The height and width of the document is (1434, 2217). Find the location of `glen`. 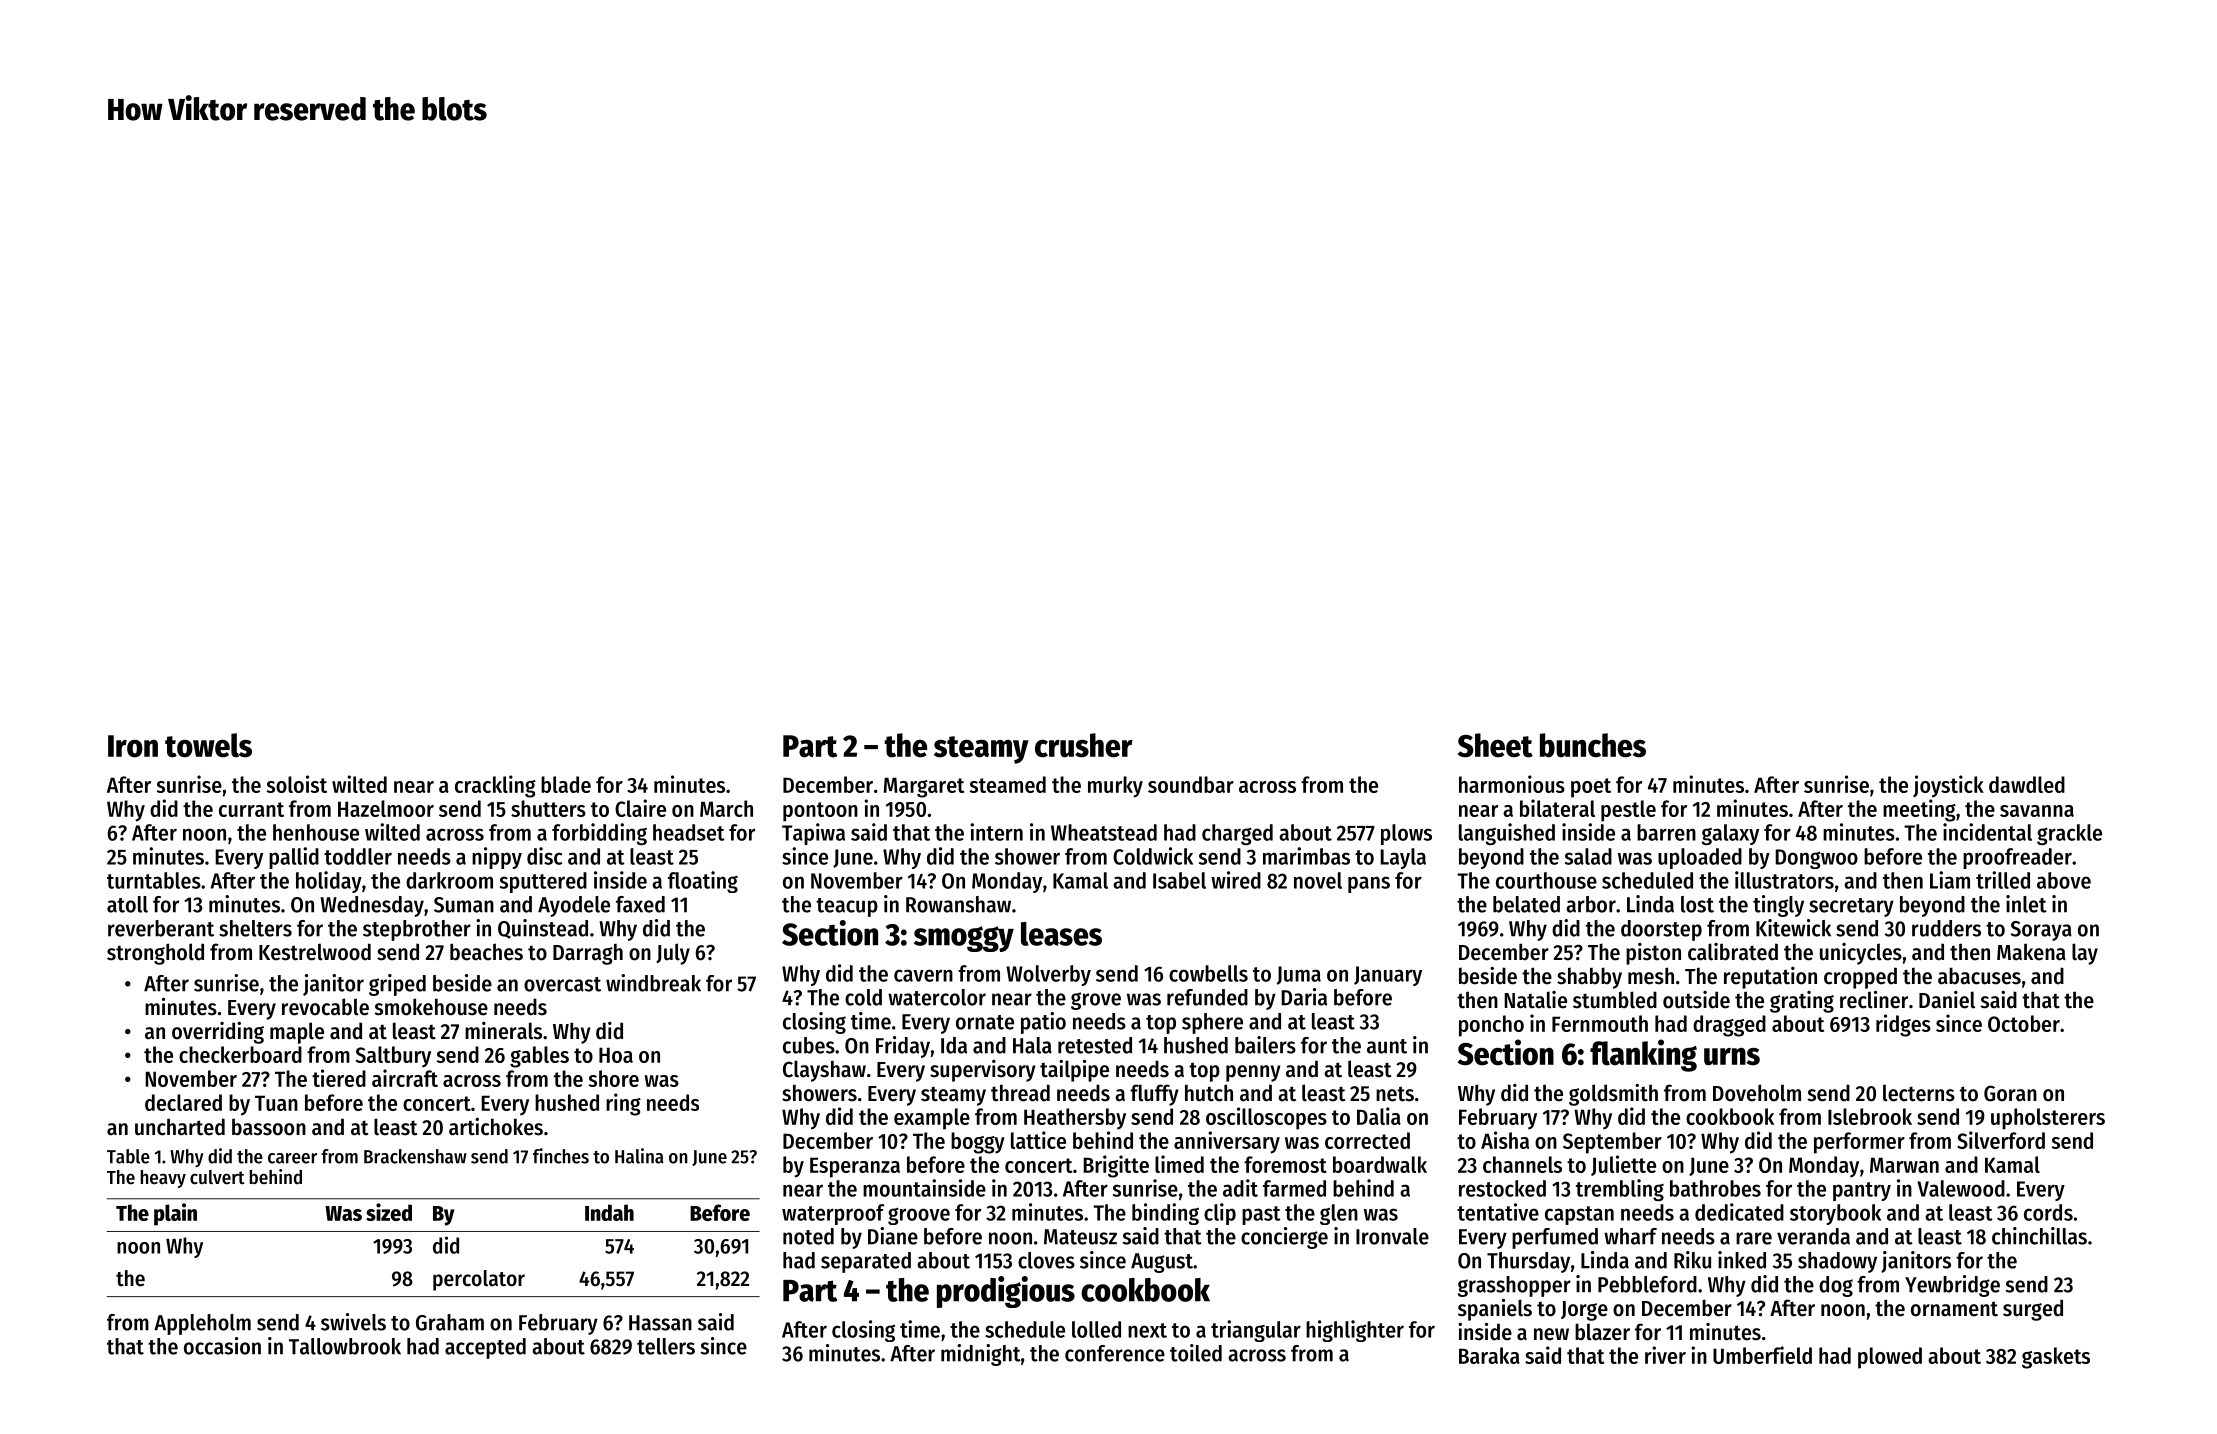

glen is located at coordinates (1339, 1214).
